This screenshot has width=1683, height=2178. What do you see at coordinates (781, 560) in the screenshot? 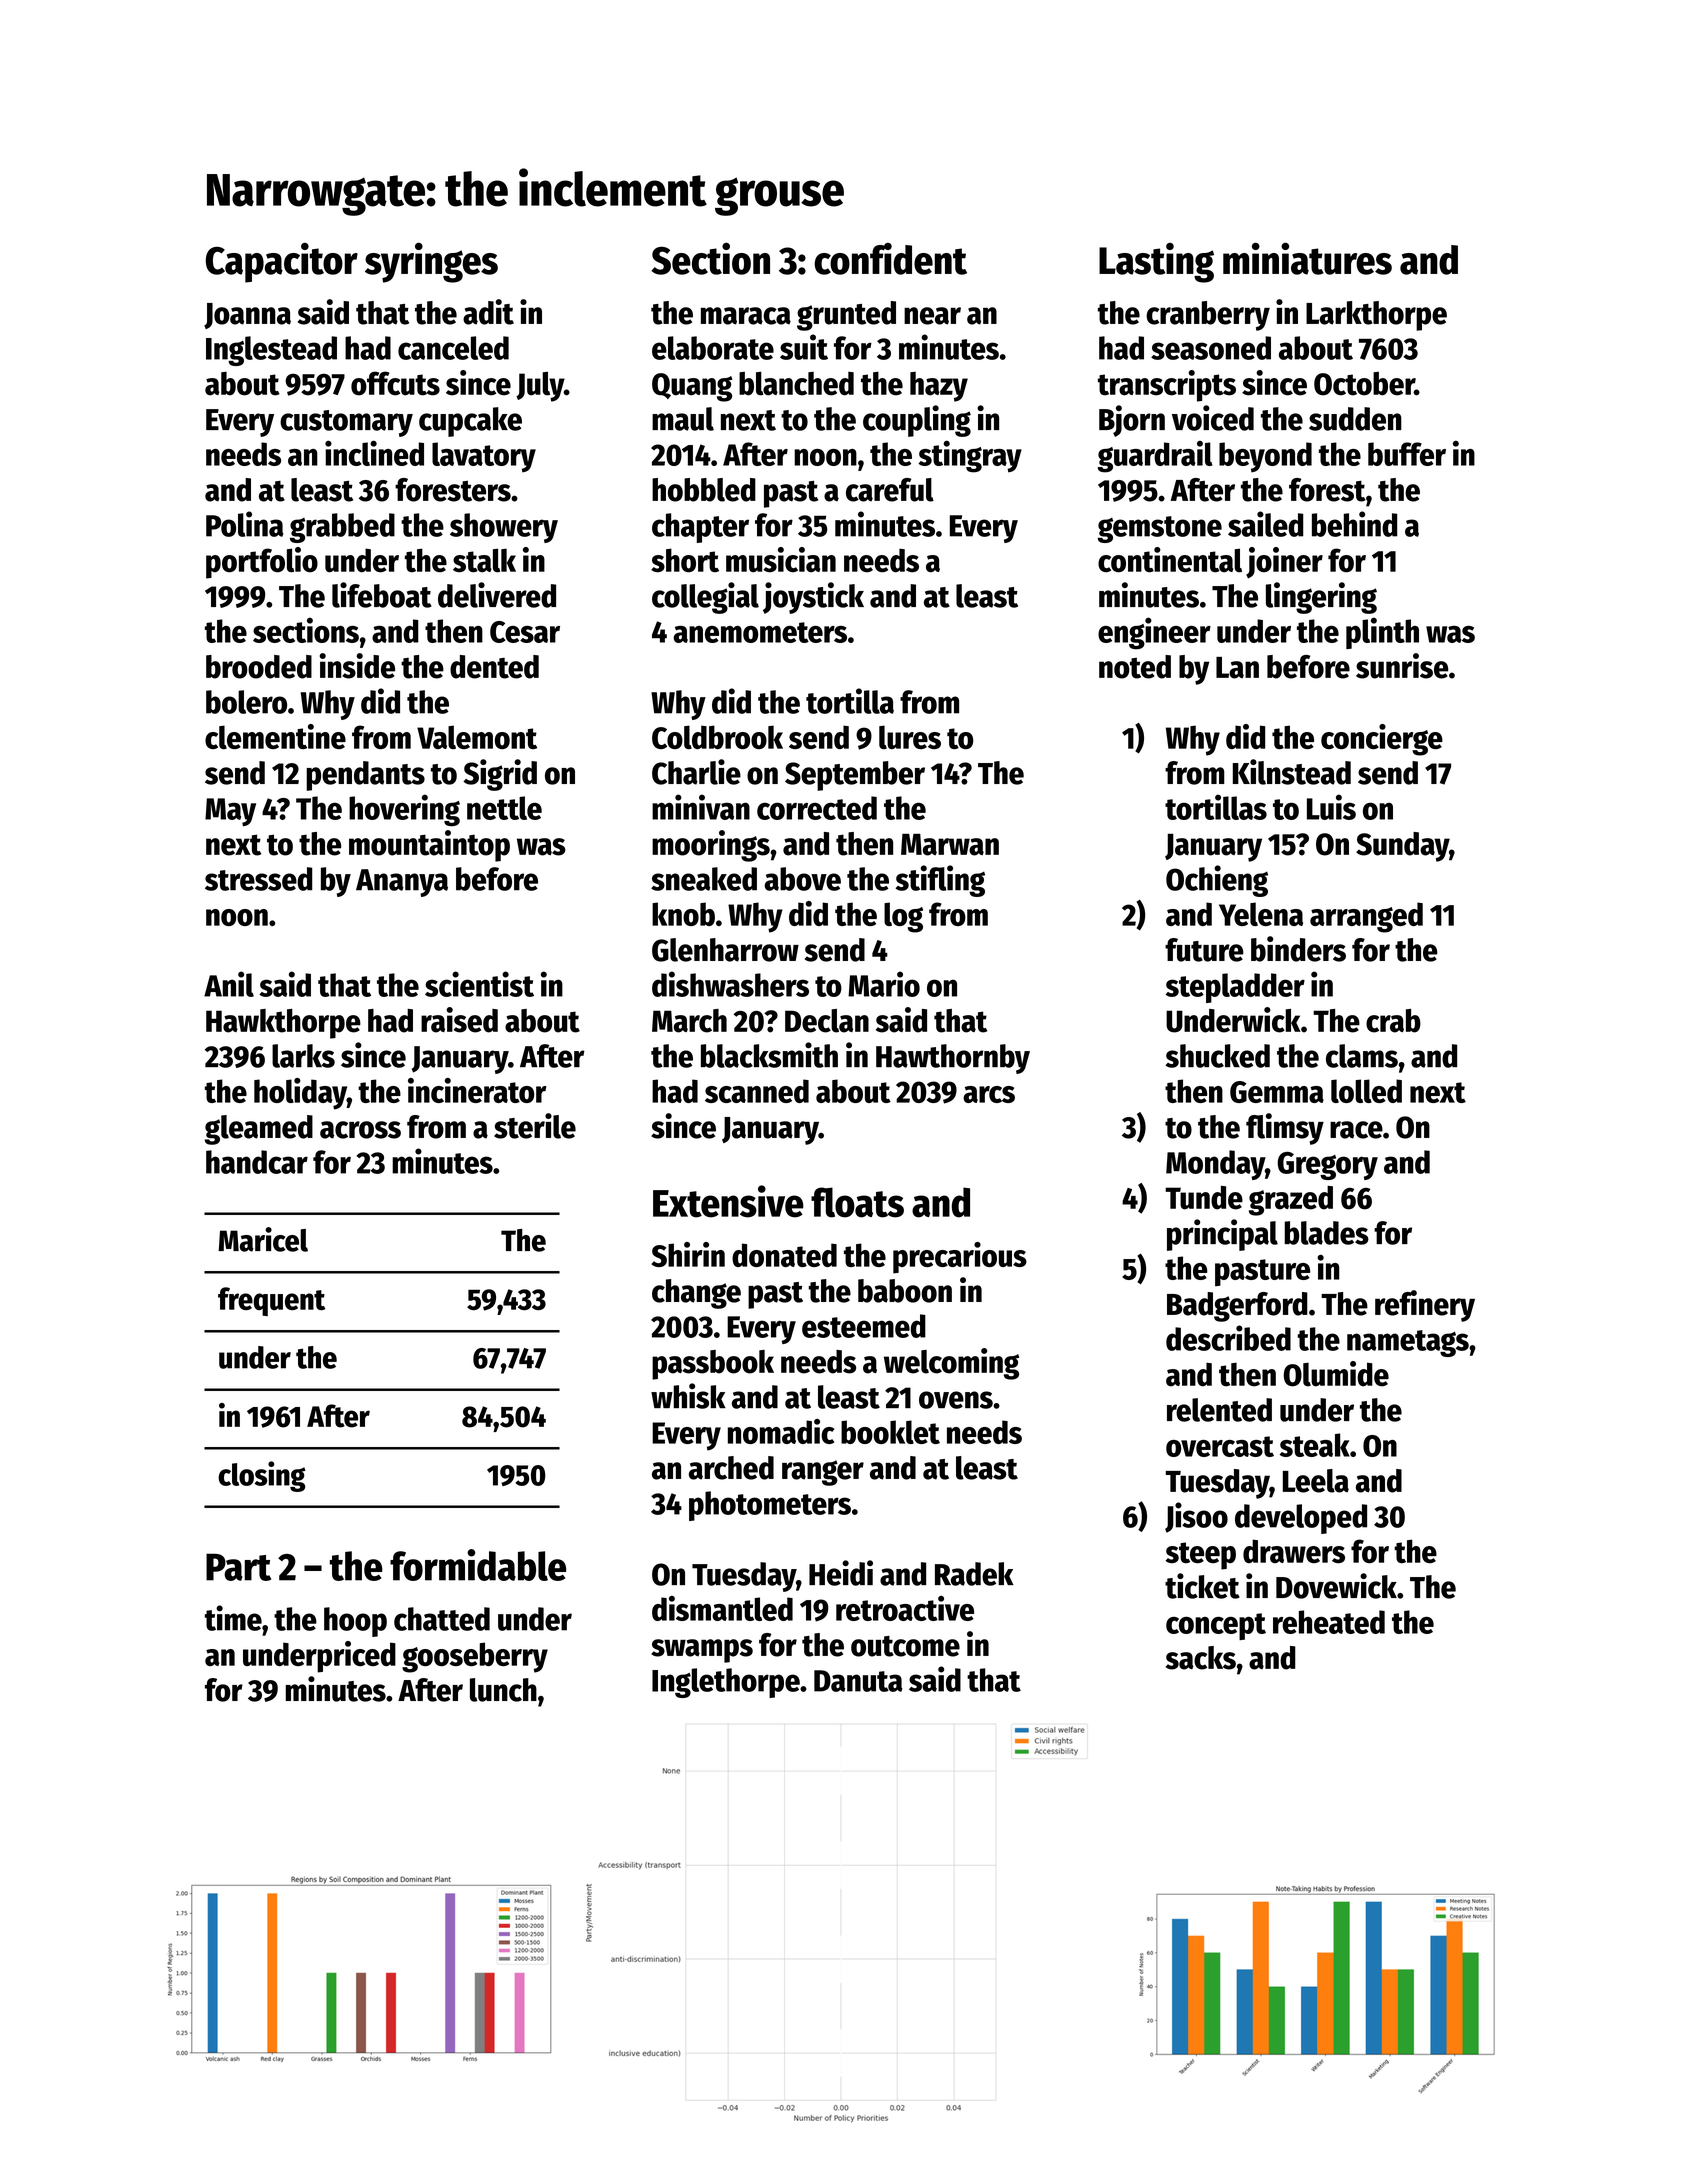
I see `musician` at bounding box center [781, 560].
